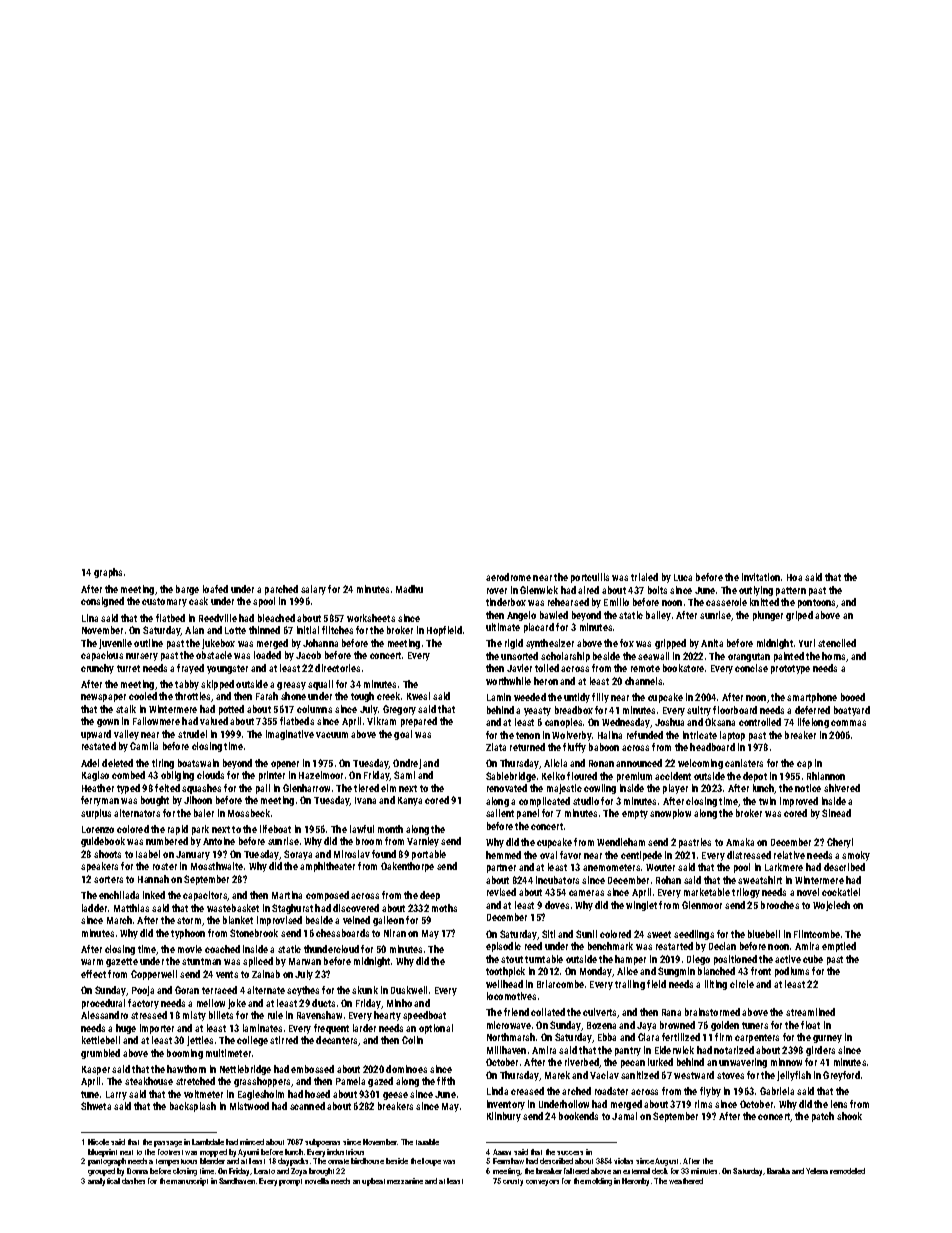 The width and height of the page is (952, 1233). Describe the element at coordinates (823, 1117) in the page. I see `patch` at that location.
